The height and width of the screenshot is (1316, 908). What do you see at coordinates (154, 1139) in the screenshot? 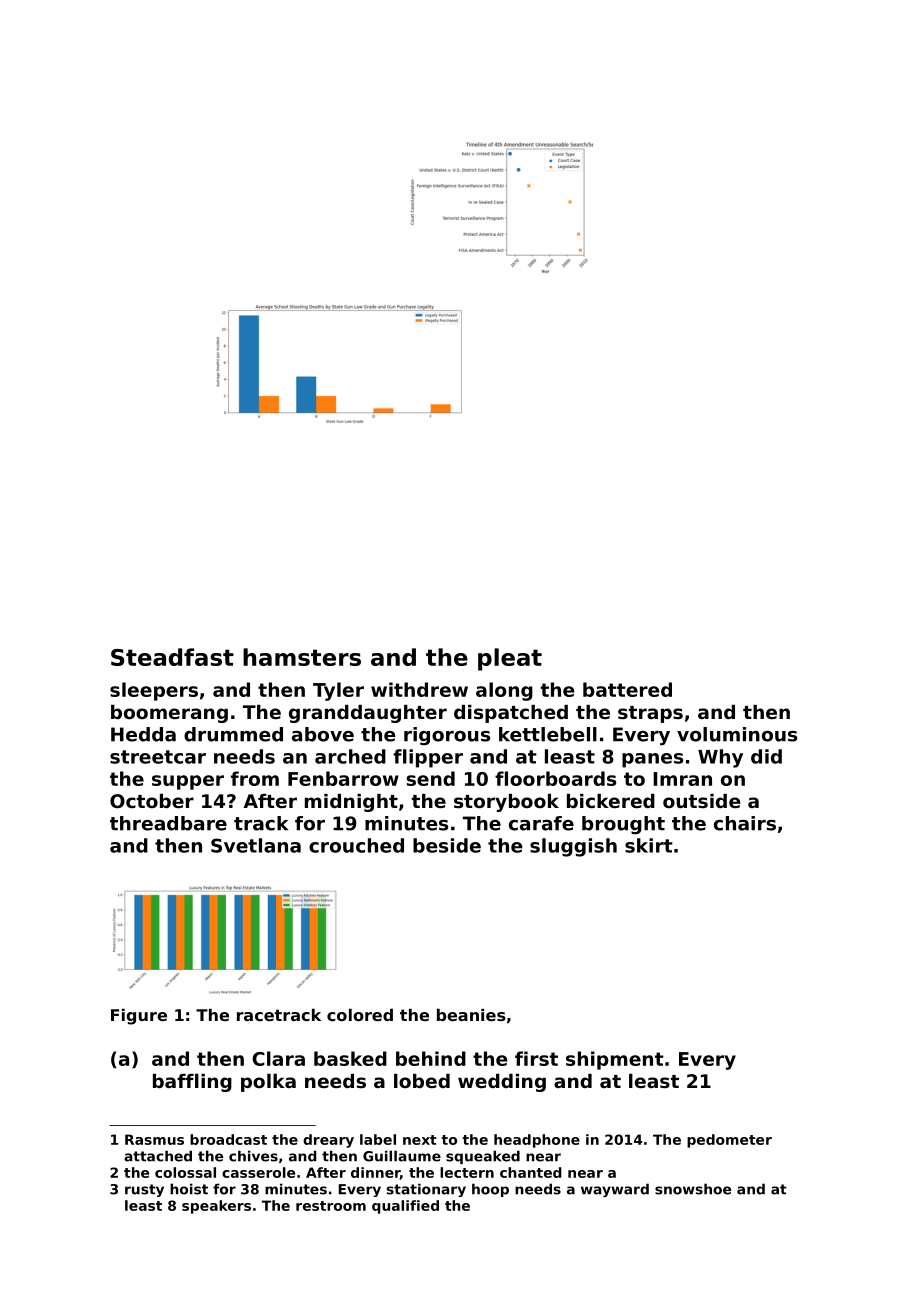
I see `Rasmus` at bounding box center [154, 1139].
